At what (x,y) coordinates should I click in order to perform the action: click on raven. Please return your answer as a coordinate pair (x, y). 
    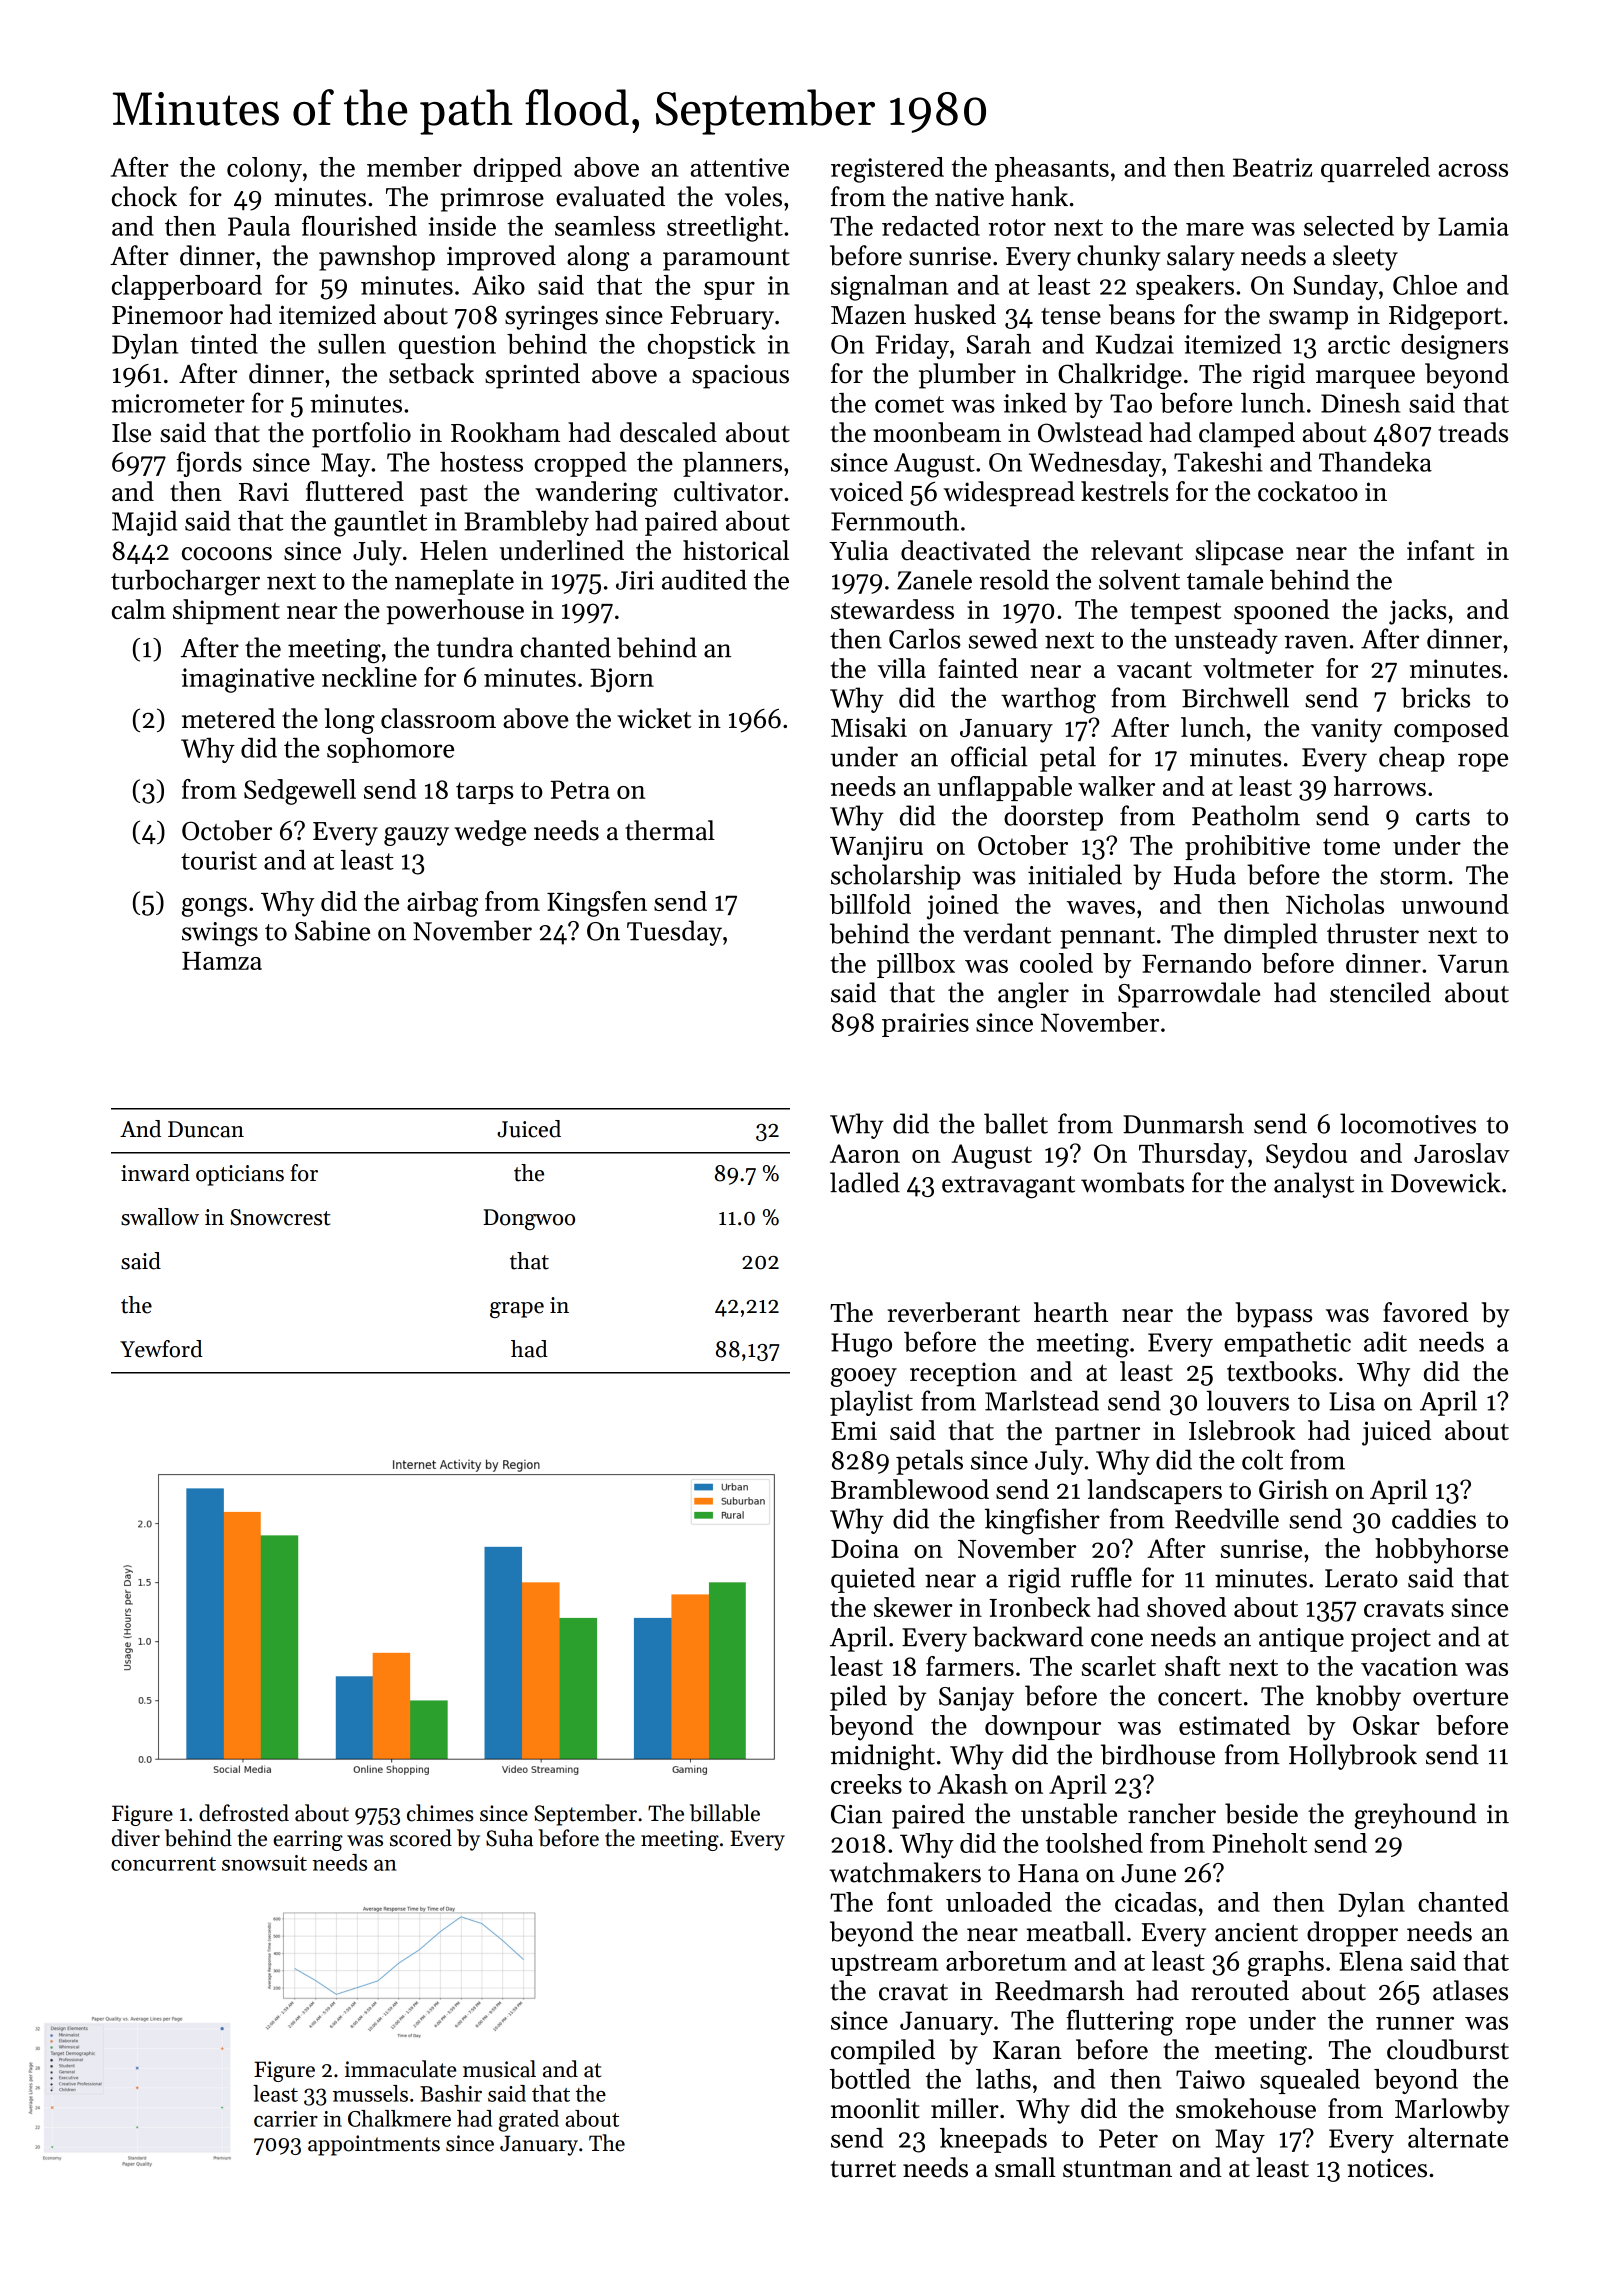
    Looking at the image, I should click on (1316, 642).
